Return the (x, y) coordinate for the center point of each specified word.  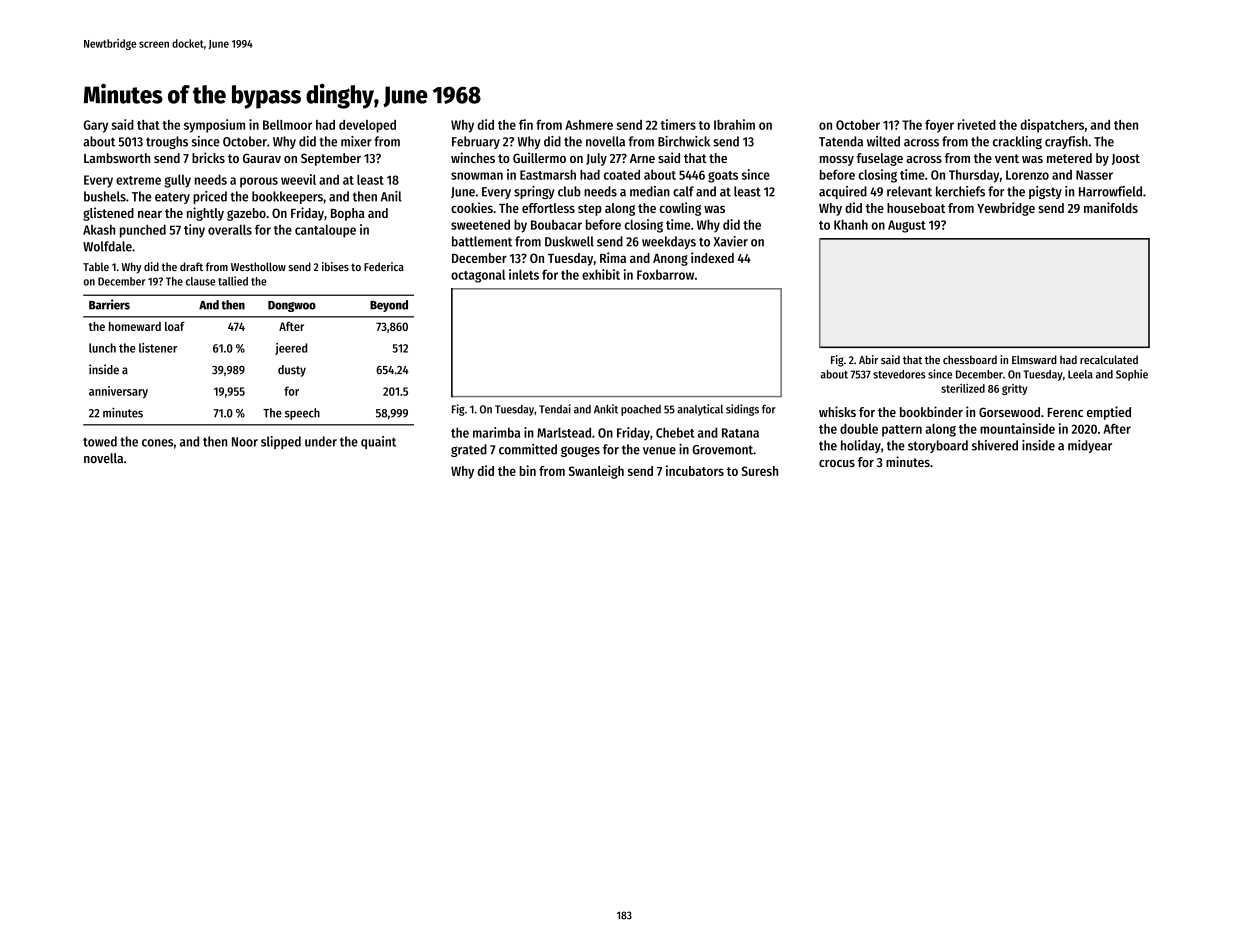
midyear (1090, 446)
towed (100, 441)
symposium (214, 126)
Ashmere (589, 125)
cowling (680, 209)
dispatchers (1052, 126)
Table (96, 266)
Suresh (760, 471)
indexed (712, 257)
